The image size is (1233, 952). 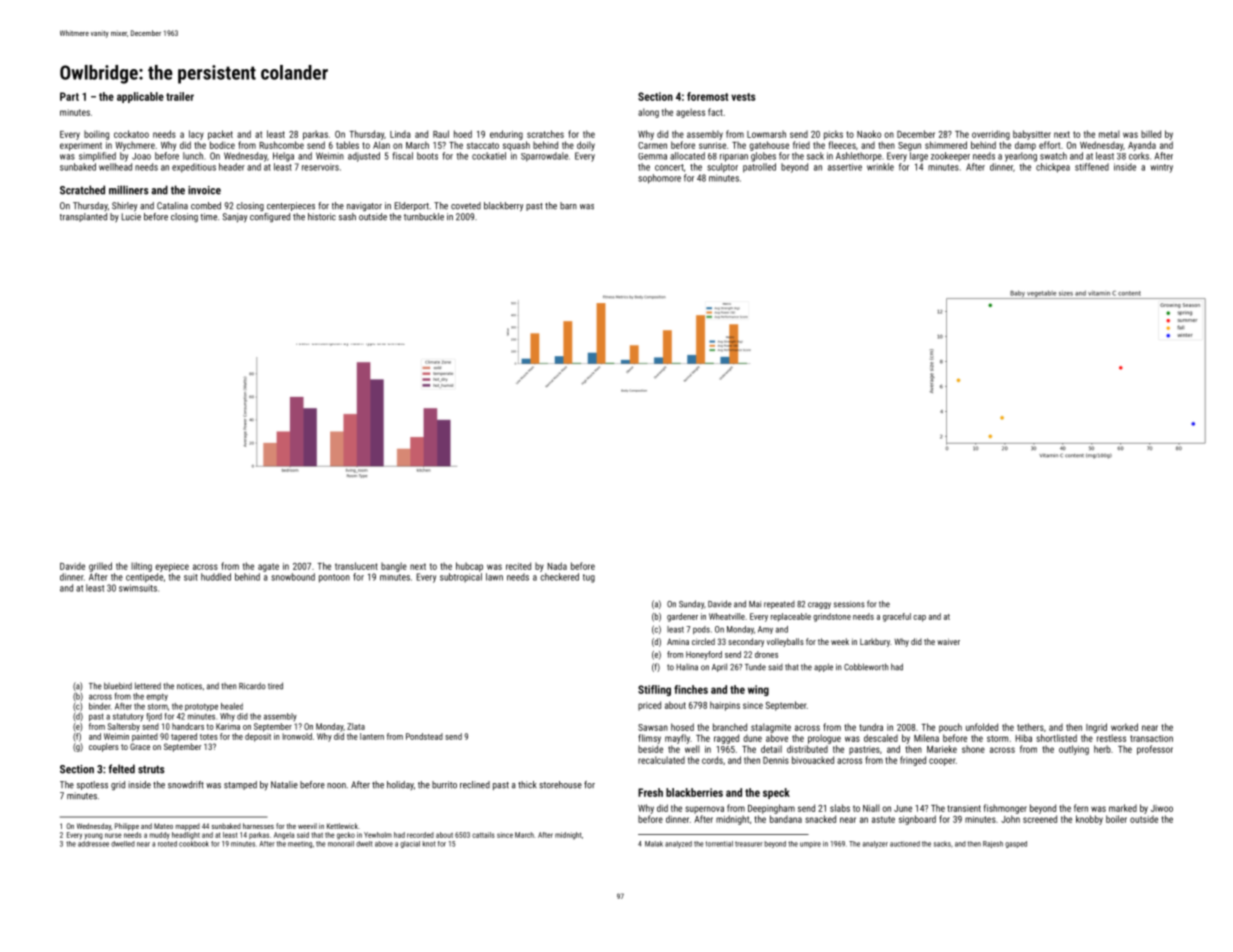 I want to click on Lucie, so click(x=131, y=217).
